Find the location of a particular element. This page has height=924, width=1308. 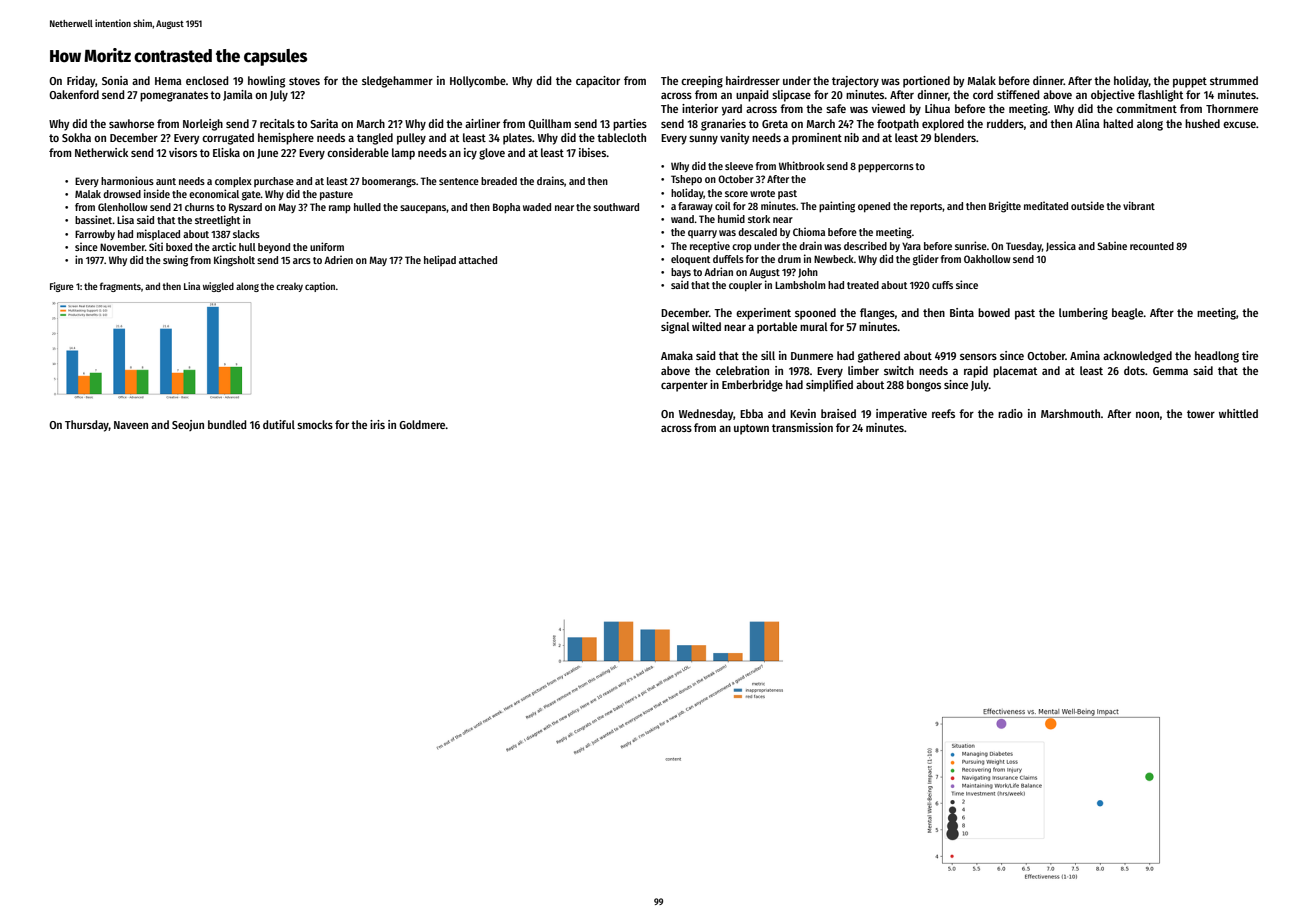

Sonia is located at coordinates (115, 80).
